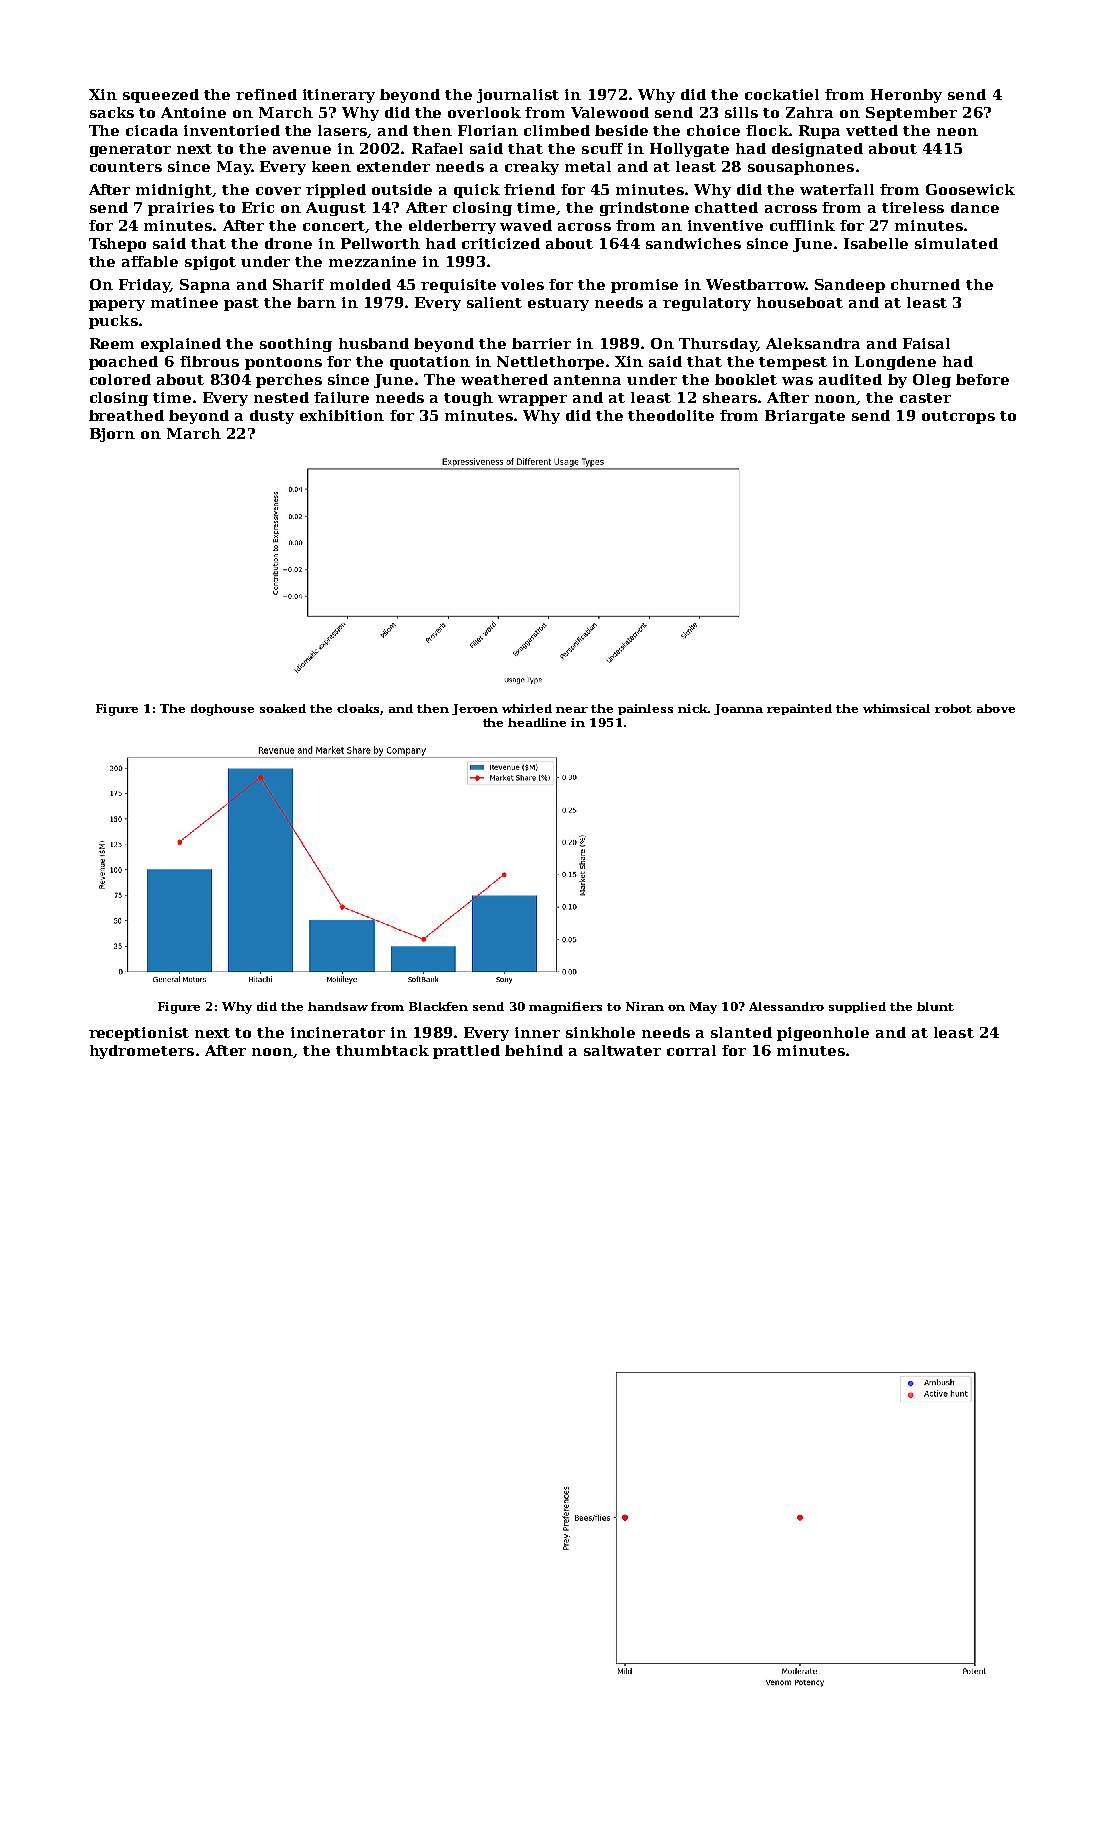 This document has height=1828, width=1110. I want to click on sousaphones, so click(801, 168).
